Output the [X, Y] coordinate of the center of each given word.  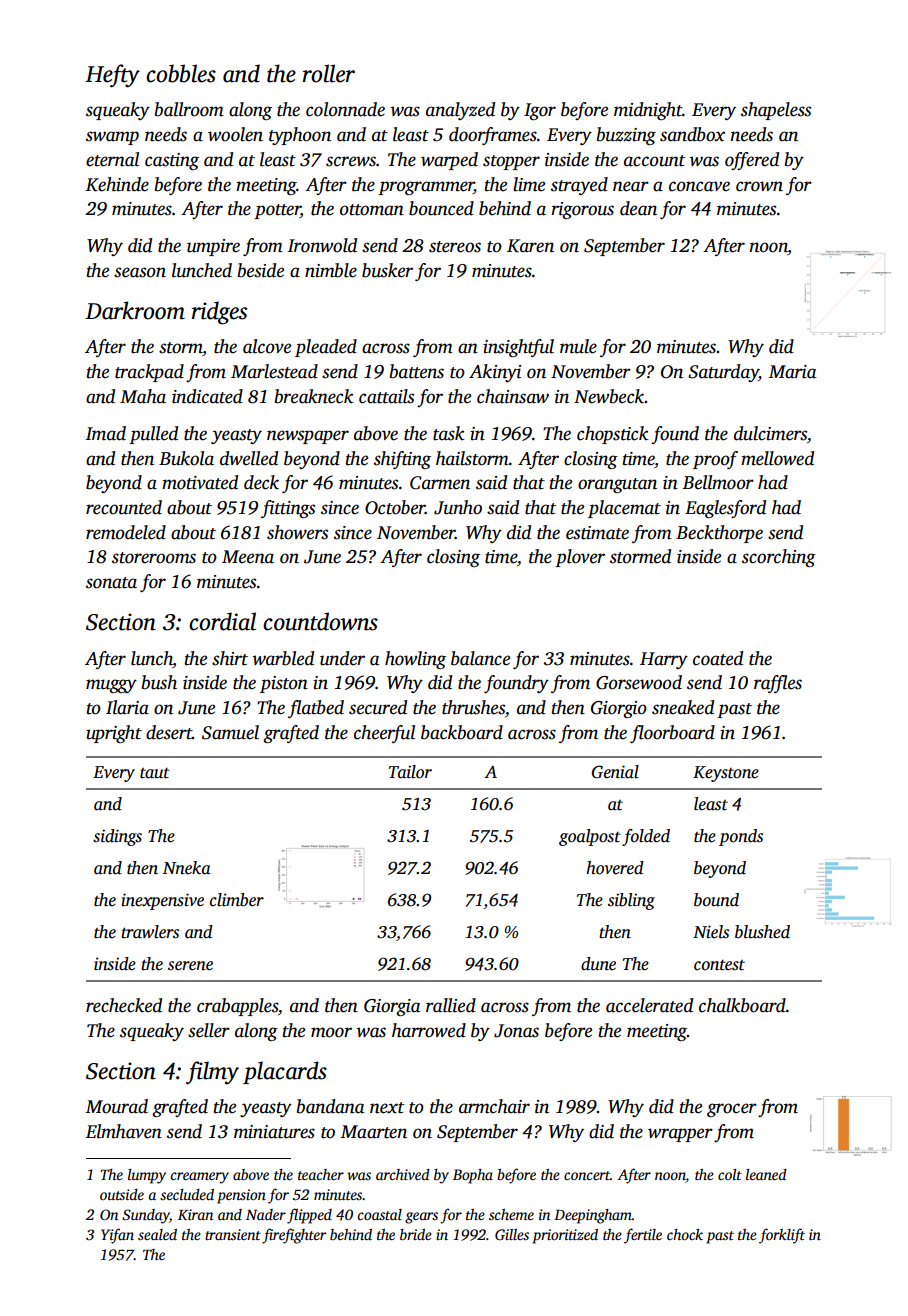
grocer [732, 1110]
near [631, 186]
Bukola [186, 458]
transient [233, 1234]
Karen [530, 246]
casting [172, 161]
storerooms [154, 558]
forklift [782, 1236]
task [448, 433]
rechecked [124, 1005]
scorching [779, 558]
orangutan [617, 485]
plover [580, 558]
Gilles [512, 1234]
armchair [494, 1106]
